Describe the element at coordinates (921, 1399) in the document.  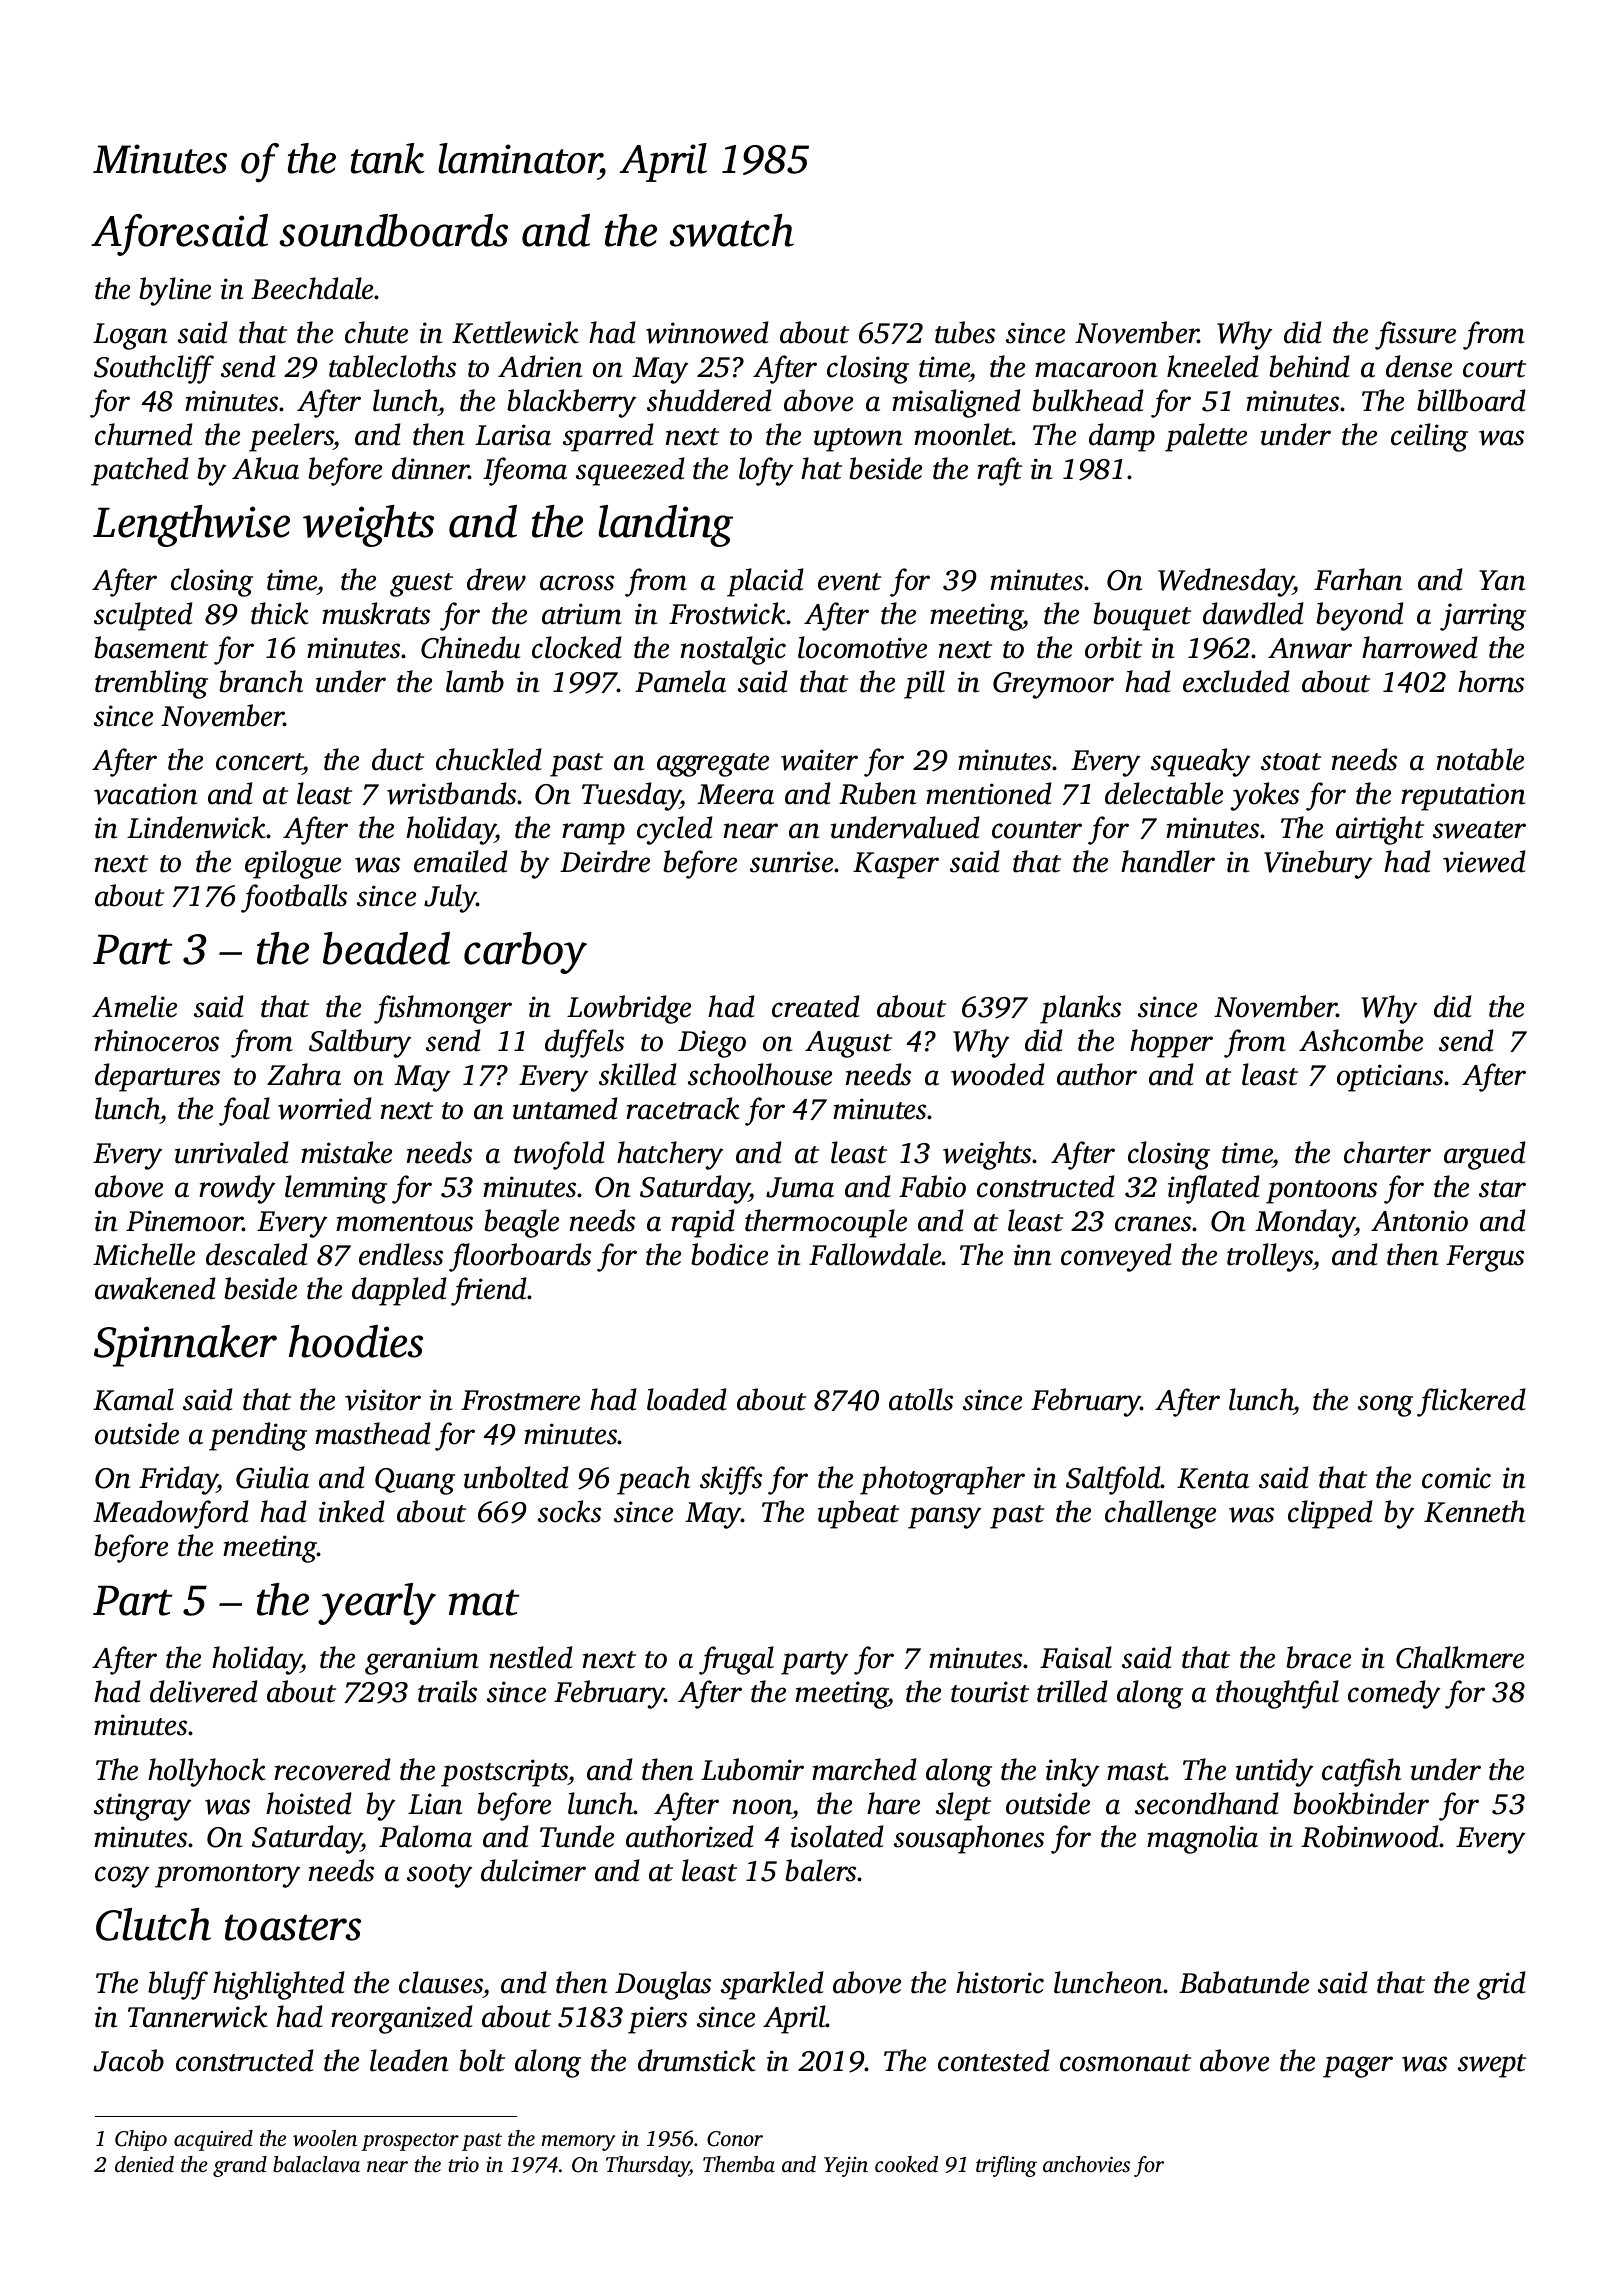
I see `atolls` at that location.
